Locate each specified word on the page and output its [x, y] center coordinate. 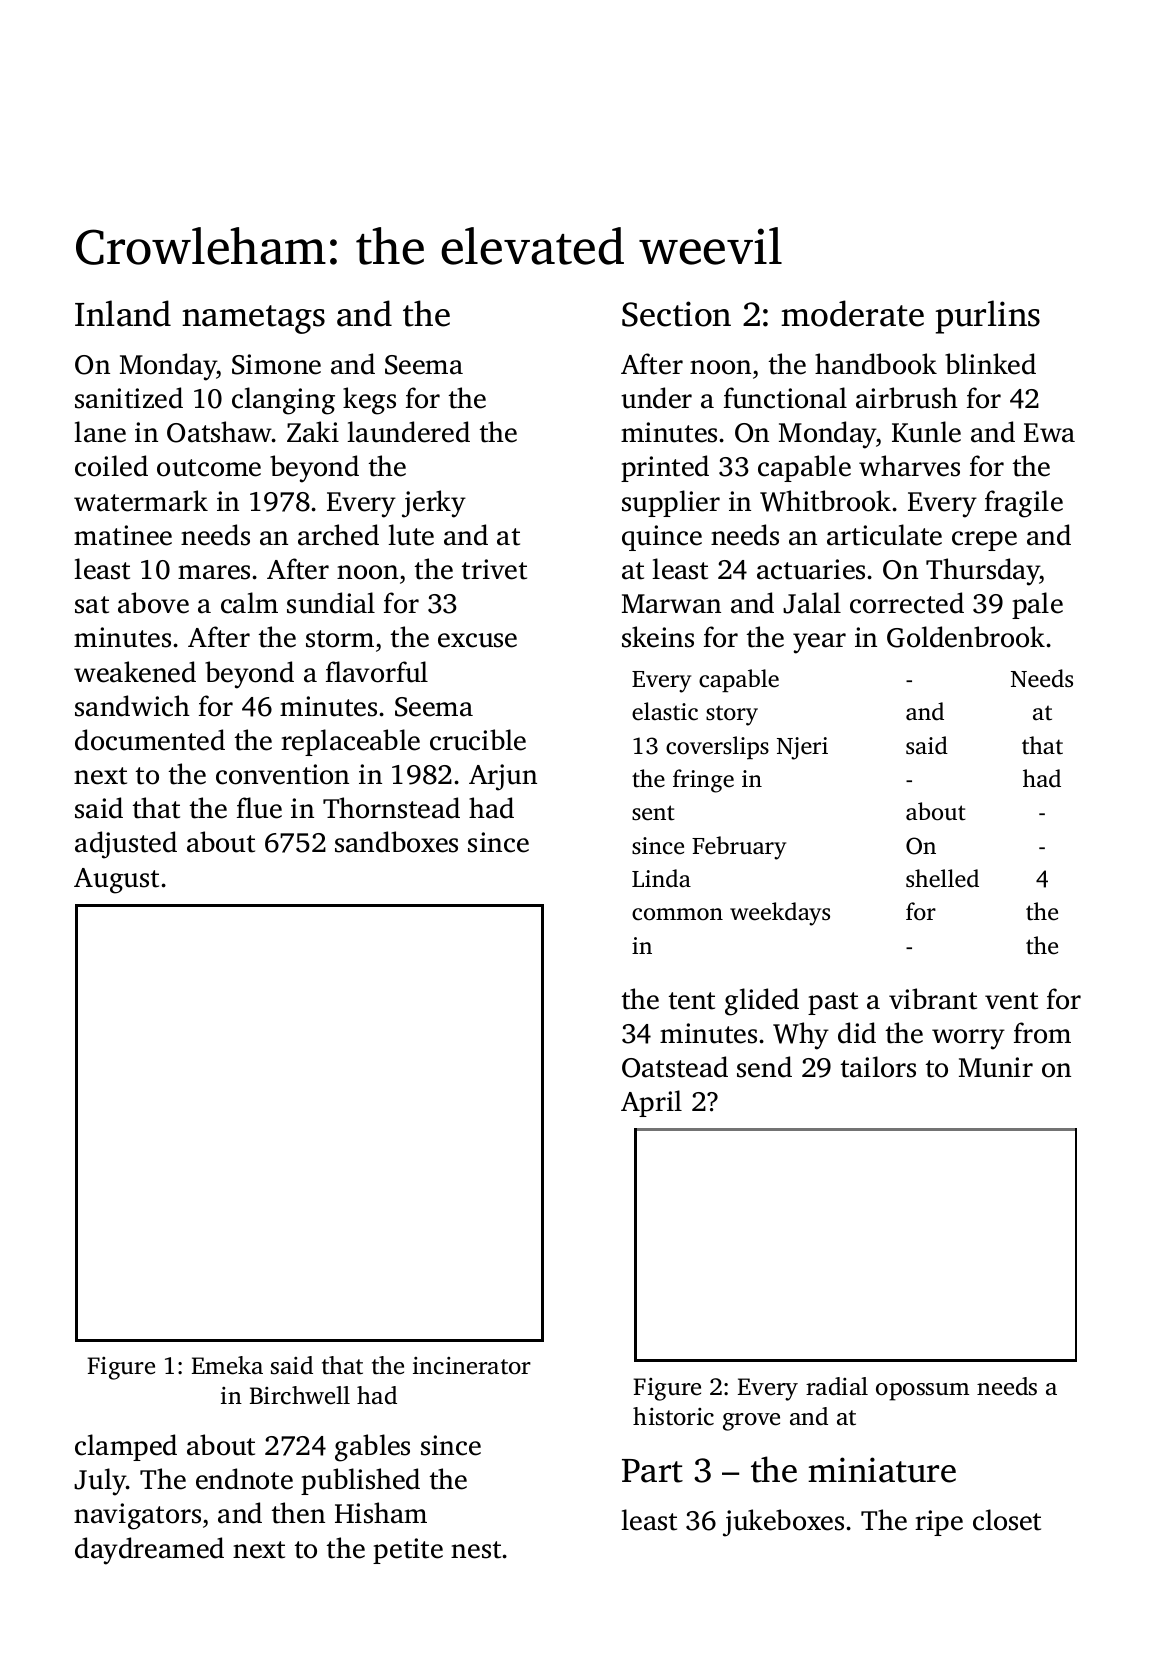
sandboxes [396, 842]
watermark [141, 501]
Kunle [926, 432]
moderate [852, 313]
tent [692, 1001]
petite [408, 1551]
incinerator [472, 1366]
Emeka [227, 1365]
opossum [922, 1392]
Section [676, 314]
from [1042, 1033]
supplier [671, 503]
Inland [123, 313]
